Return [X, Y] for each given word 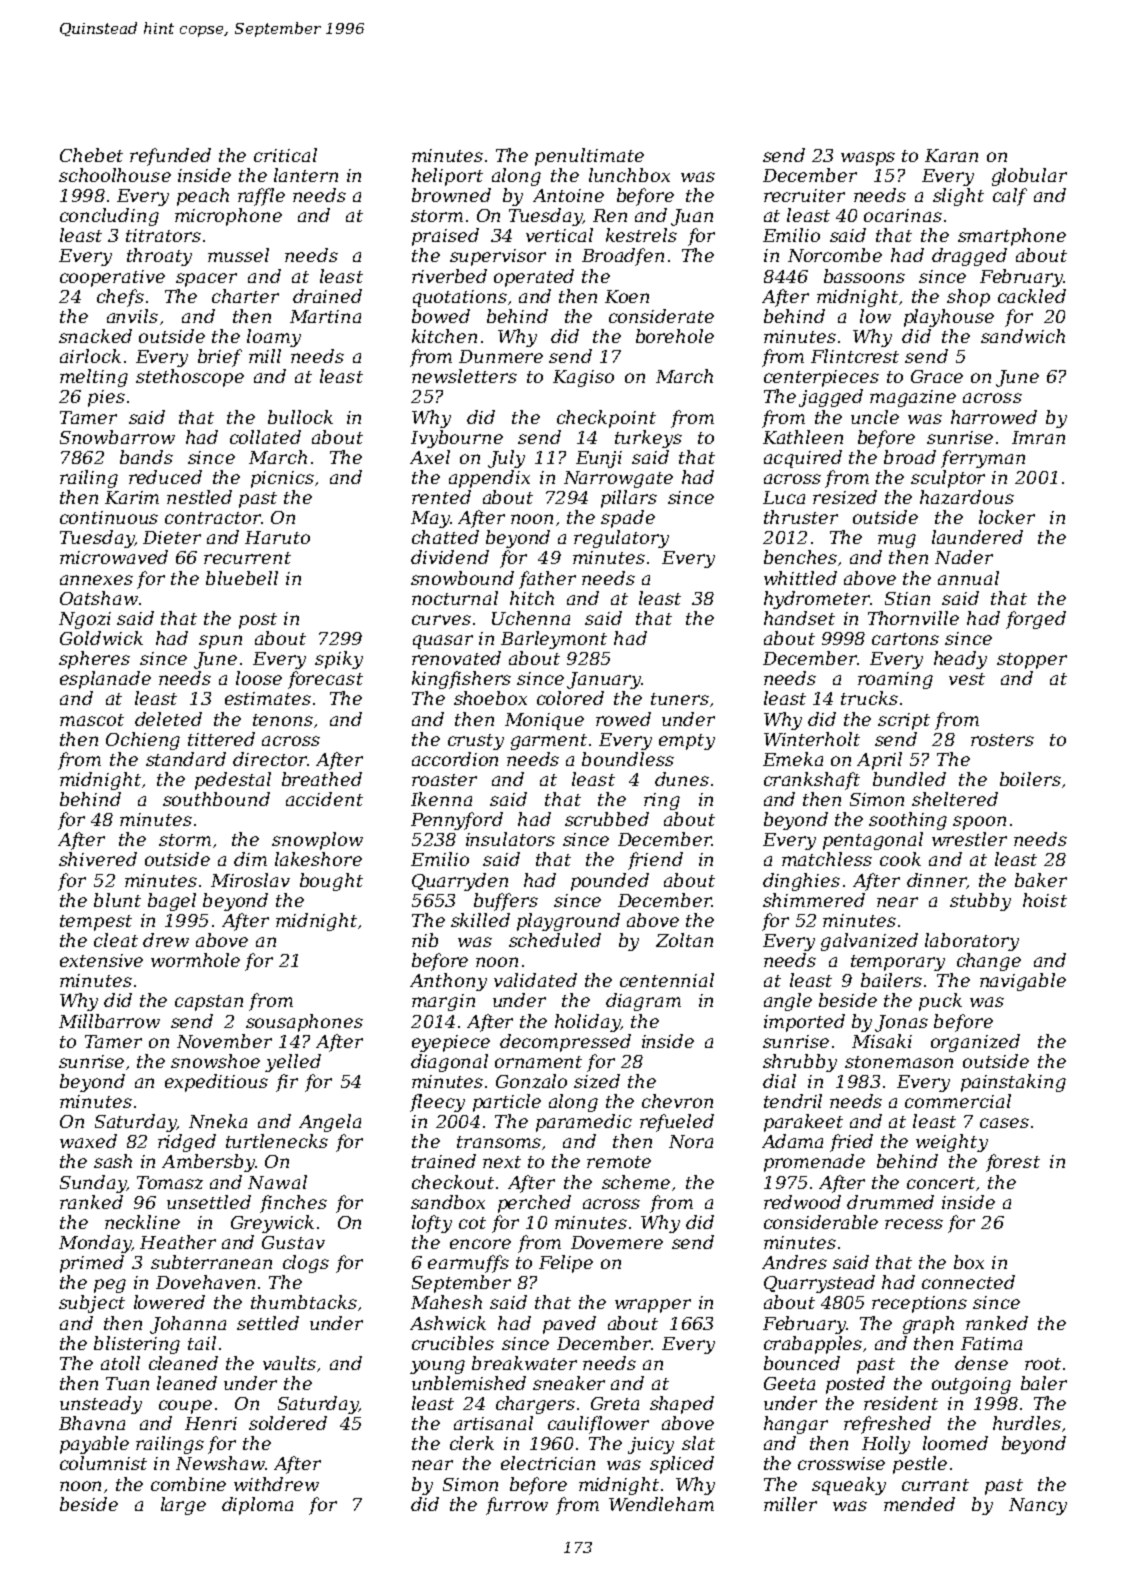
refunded [170, 157]
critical [285, 155]
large [183, 1506]
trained [444, 1161]
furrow [517, 1506]
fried [851, 1143]
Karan [951, 155]
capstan [209, 1003]
